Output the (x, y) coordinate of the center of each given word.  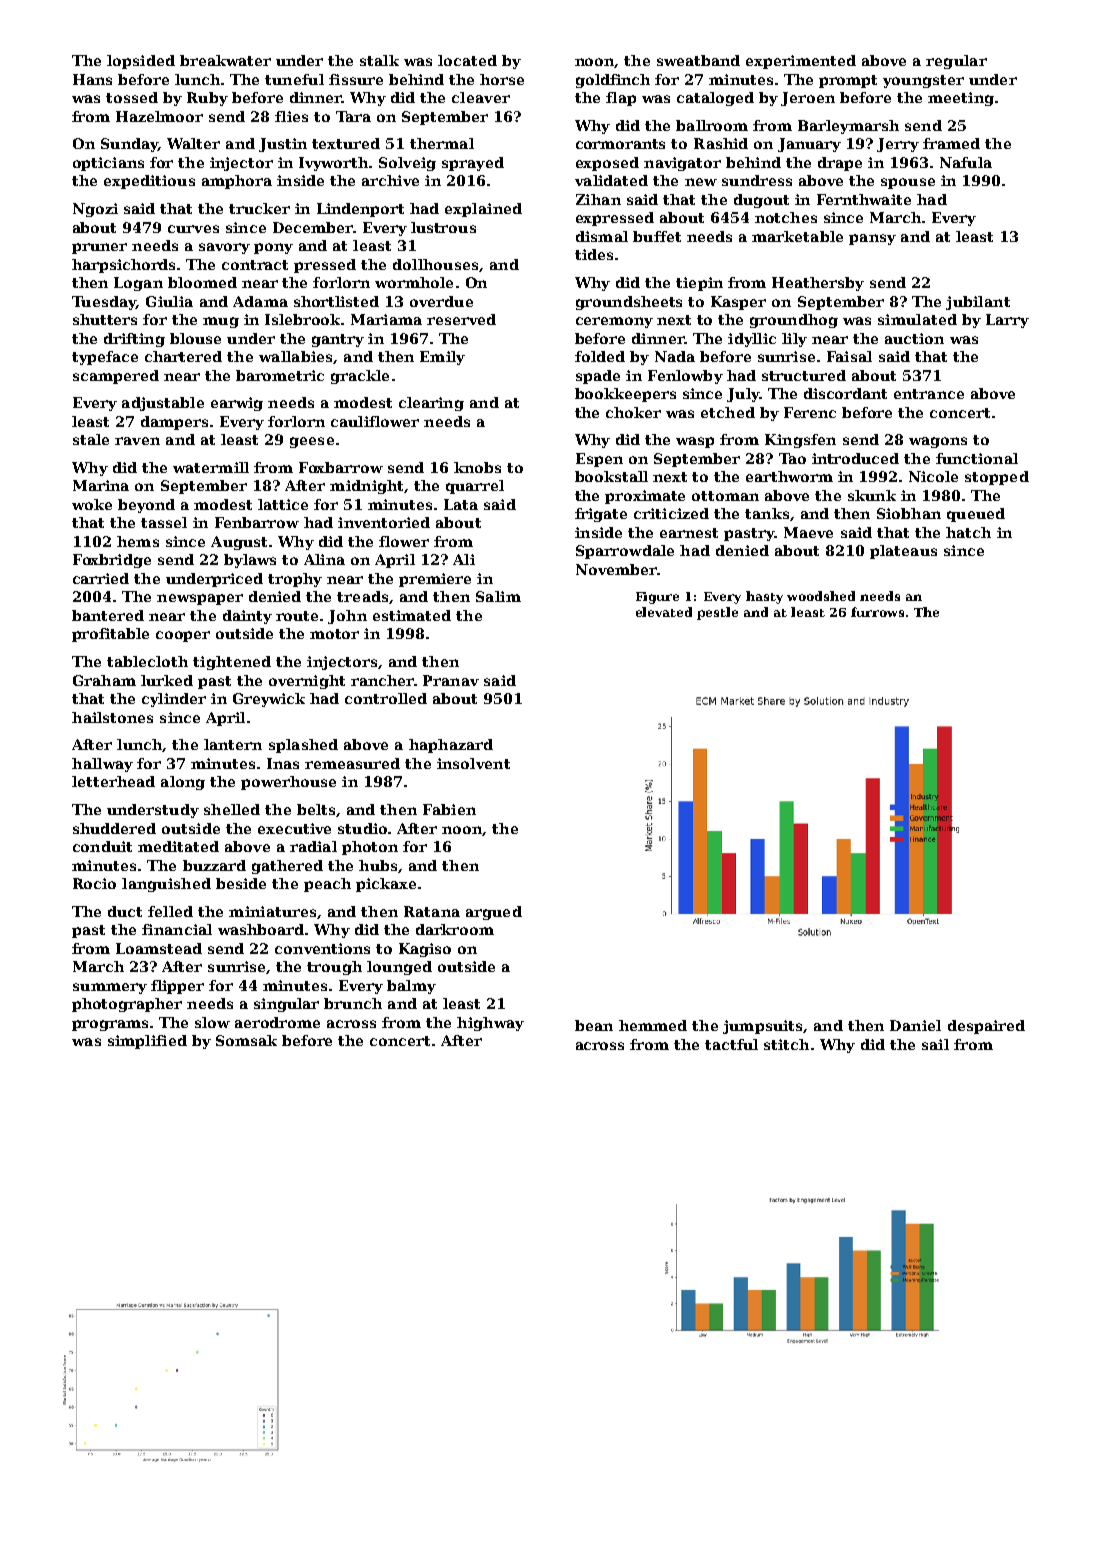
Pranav (451, 680)
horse (502, 79)
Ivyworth (333, 164)
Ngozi (95, 210)
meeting (961, 99)
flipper (177, 987)
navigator (682, 164)
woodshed (821, 596)
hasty (764, 597)
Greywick (269, 700)
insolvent (473, 763)
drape (840, 164)
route (297, 616)
